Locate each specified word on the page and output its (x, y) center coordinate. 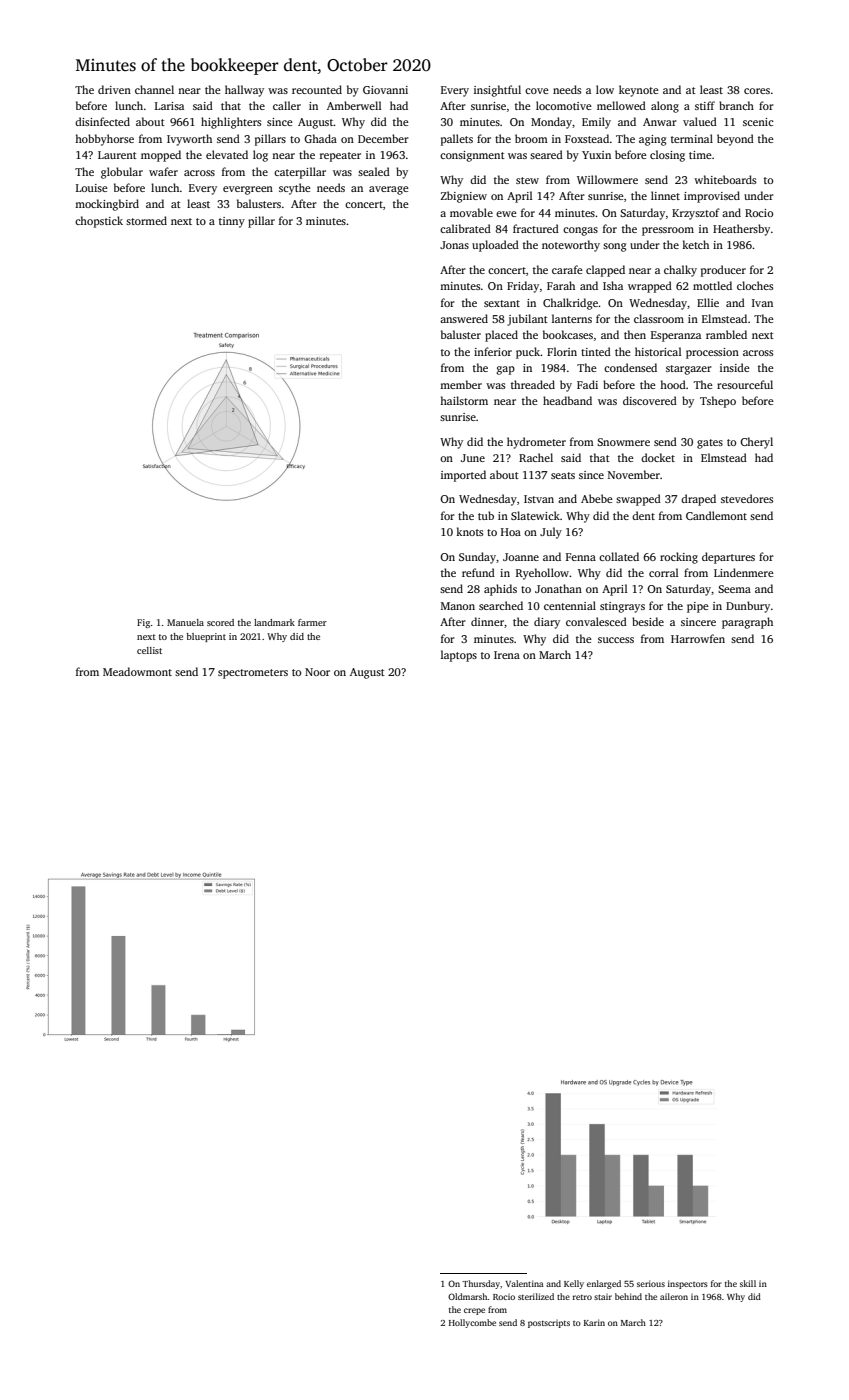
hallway (244, 91)
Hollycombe (472, 1323)
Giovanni (385, 90)
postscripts (549, 1323)
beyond (735, 140)
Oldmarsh (468, 1296)
